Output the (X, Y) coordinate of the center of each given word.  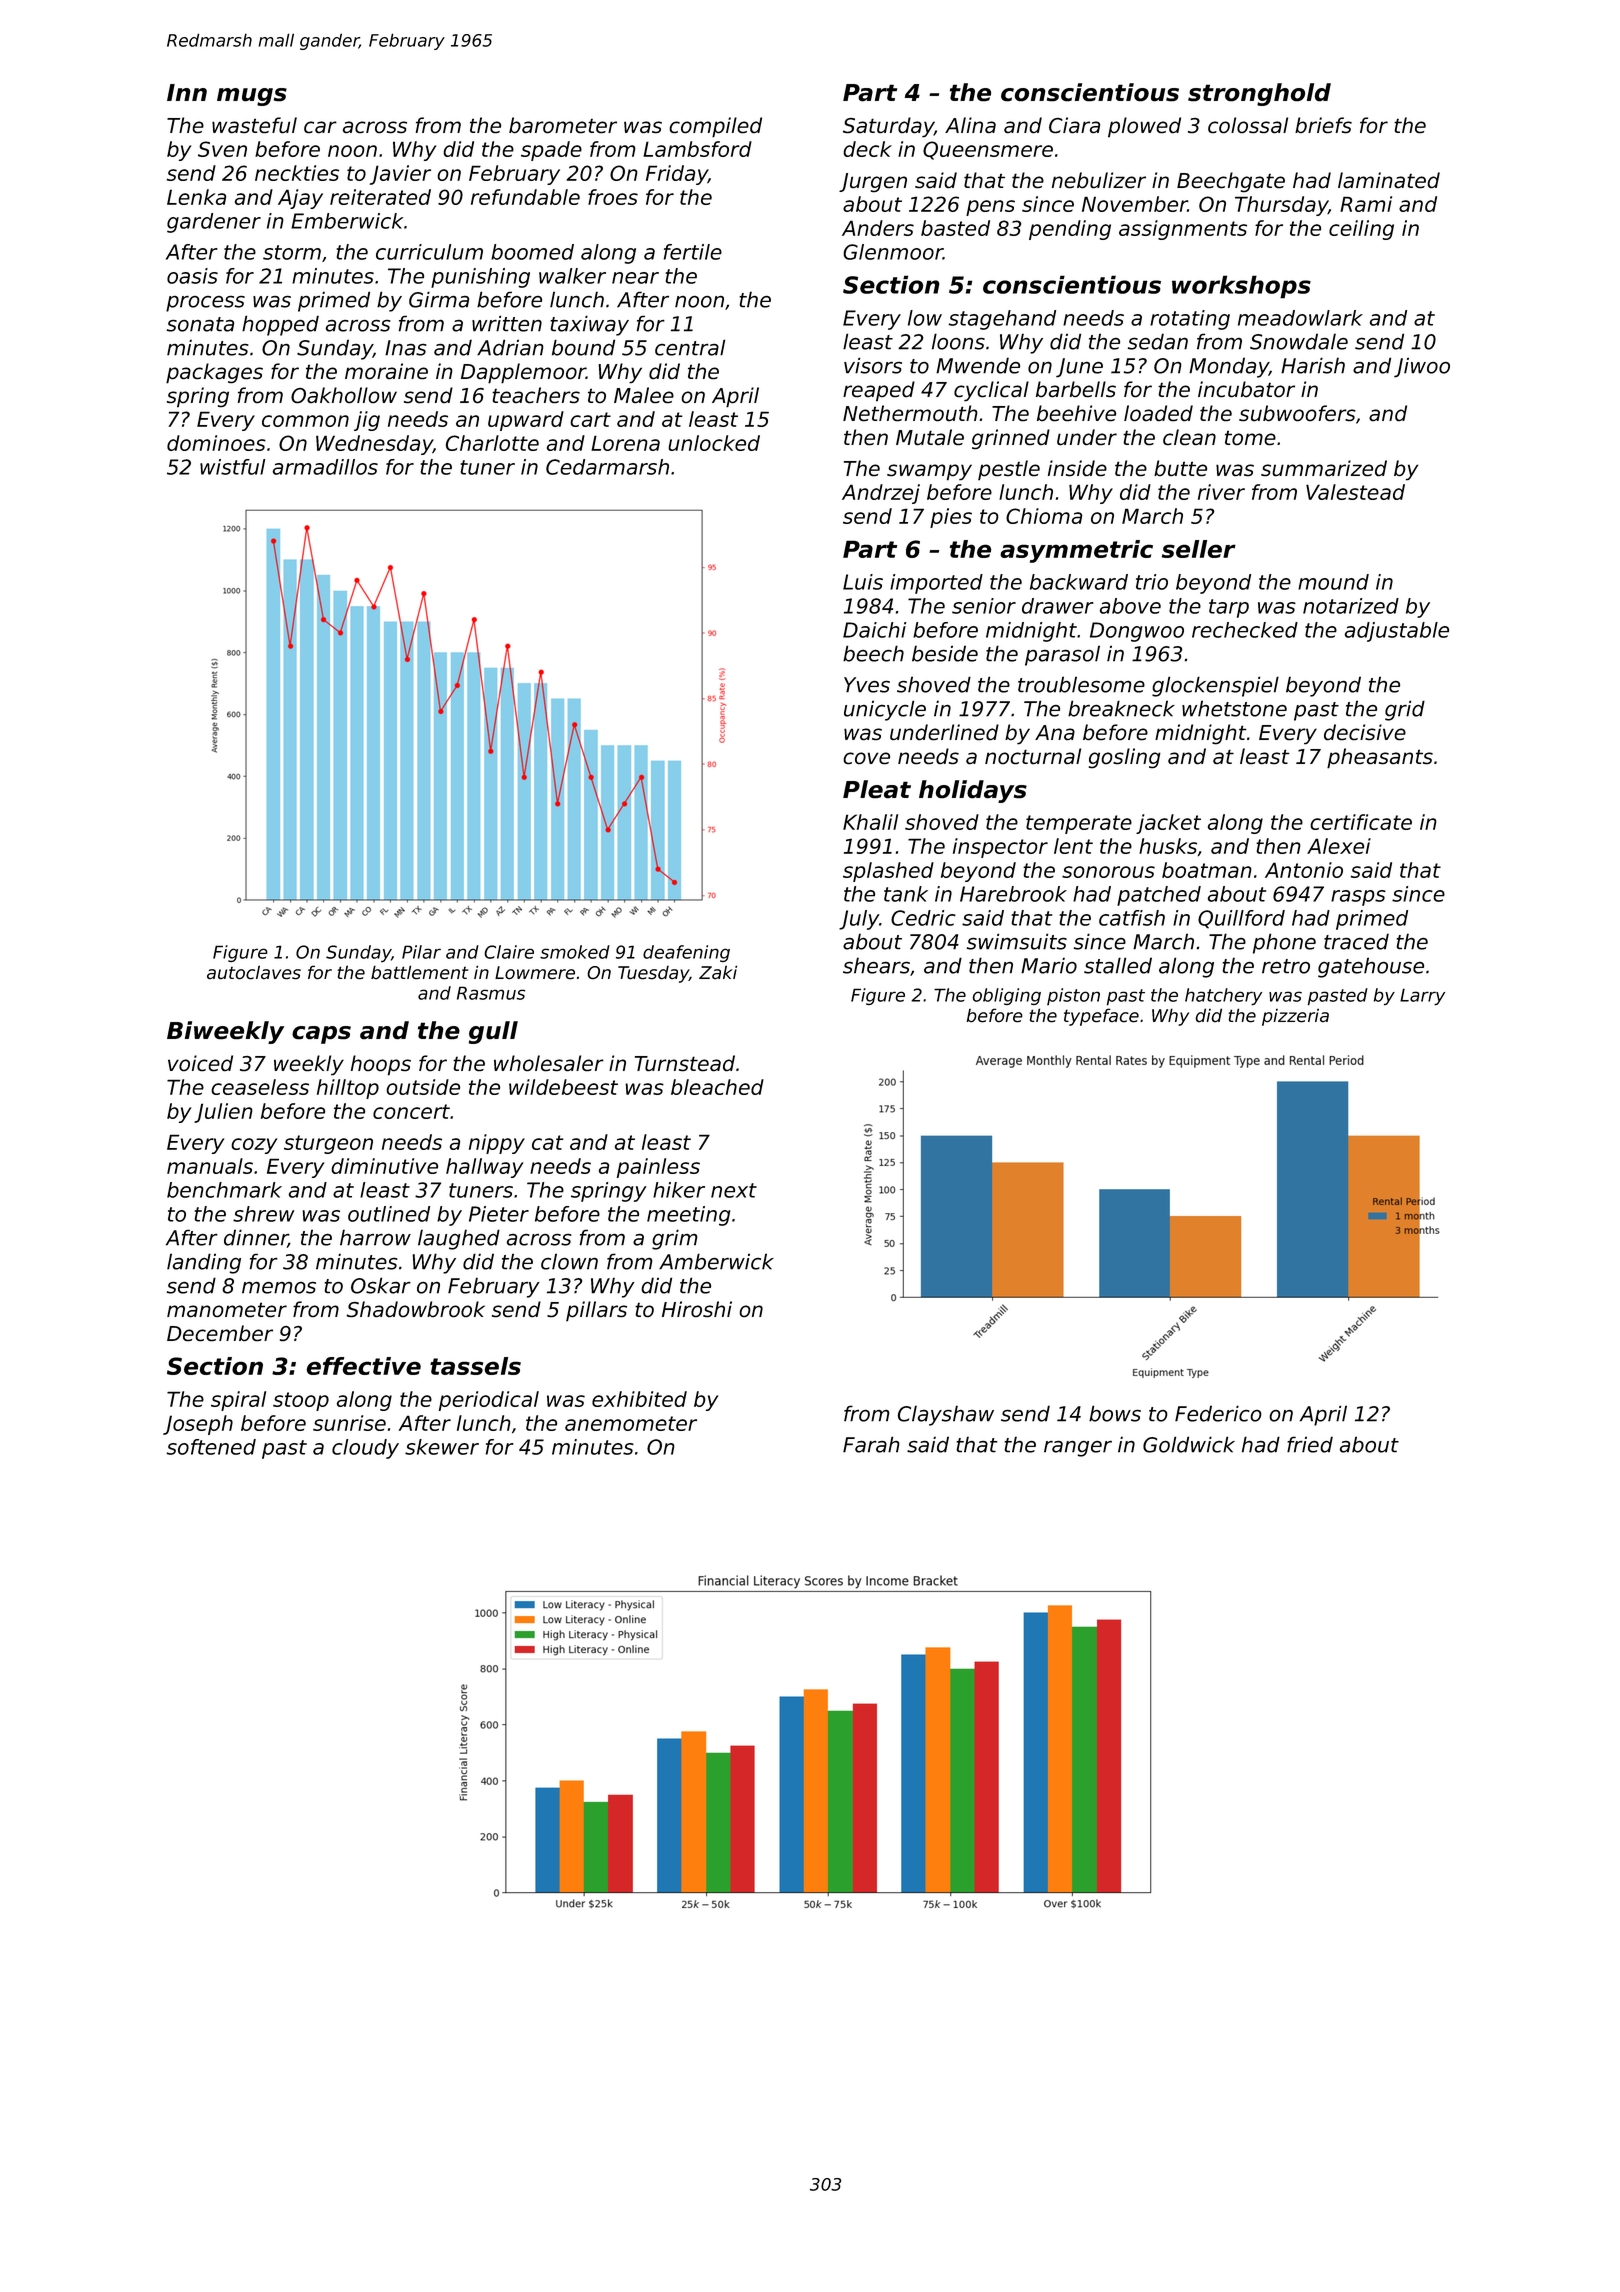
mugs (252, 97)
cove (866, 758)
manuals (210, 1166)
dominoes (216, 443)
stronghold (1259, 94)
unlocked (714, 443)
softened (211, 1447)
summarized (1324, 468)
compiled (715, 127)
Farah (871, 1444)
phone (1284, 943)
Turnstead (685, 1063)
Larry (1422, 996)
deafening (686, 953)
